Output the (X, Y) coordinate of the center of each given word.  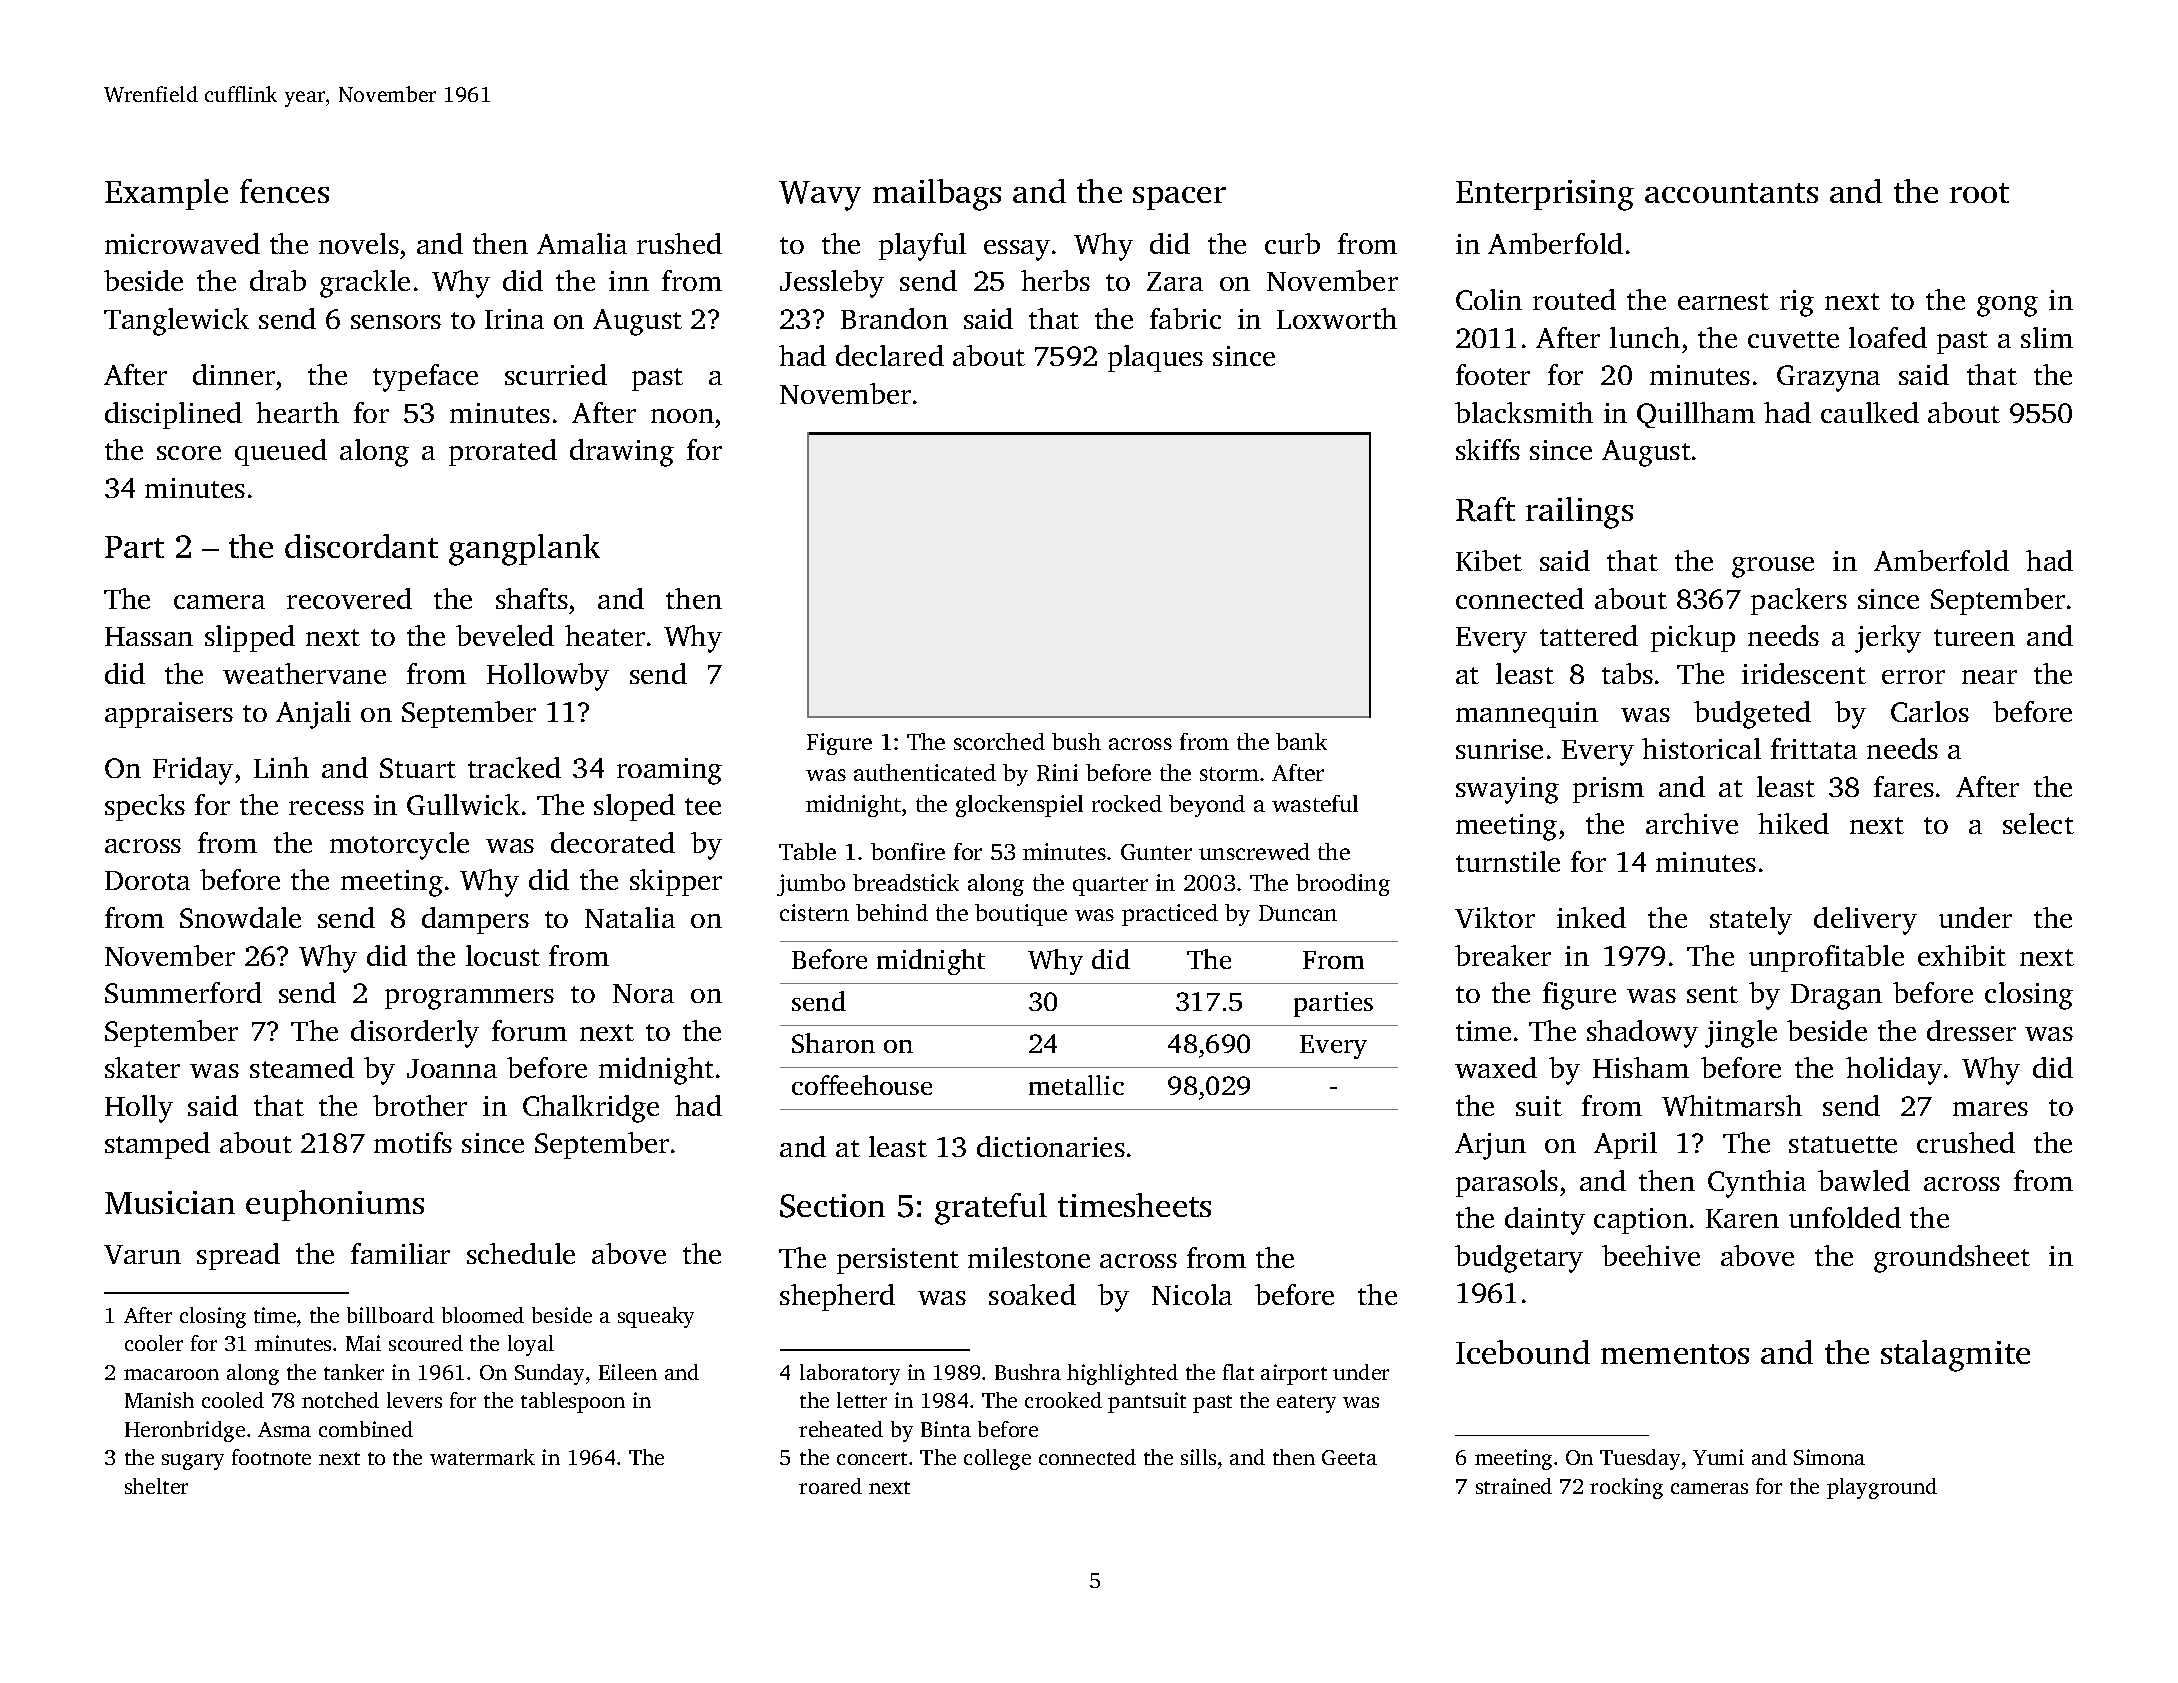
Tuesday (1640, 1459)
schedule (521, 1253)
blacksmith (1524, 412)
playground (1882, 1488)
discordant (361, 546)
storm (1229, 774)
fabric (1185, 318)
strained (1514, 1486)
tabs (1627, 673)
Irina (514, 319)
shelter (156, 1486)
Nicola (1192, 1294)
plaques (1155, 358)
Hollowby (548, 677)
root (1979, 193)
